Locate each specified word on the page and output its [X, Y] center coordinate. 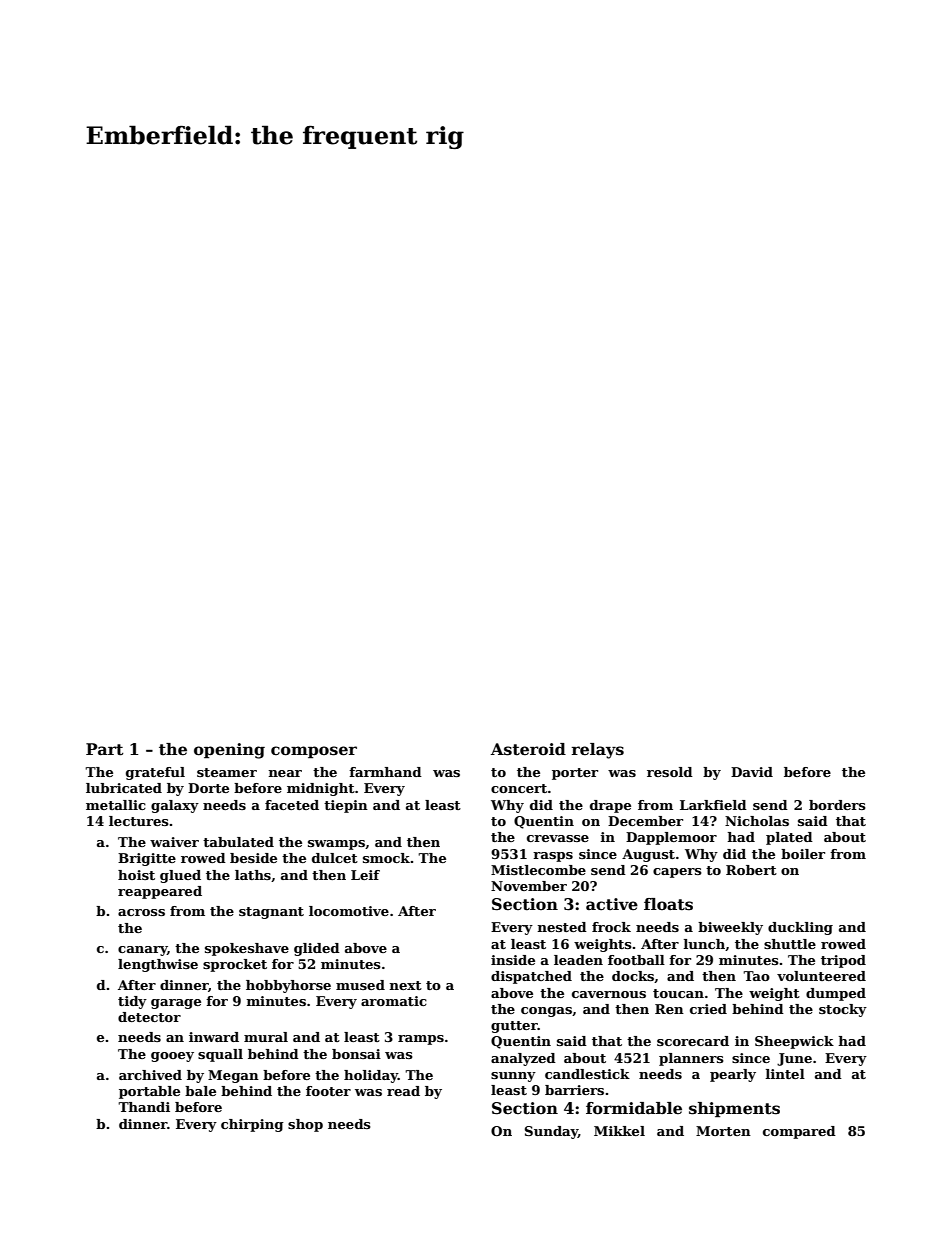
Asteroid [528, 749]
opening [229, 751]
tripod [843, 961]
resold [670, 772]
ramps [421, 1040]
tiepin [346, 806]
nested [562, 927]
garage [176, 1004]
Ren [669, 1009]
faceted [292, 805]
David [752, 772]
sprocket [235, 965]
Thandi [144, 1107]
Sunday [551, 1132]
